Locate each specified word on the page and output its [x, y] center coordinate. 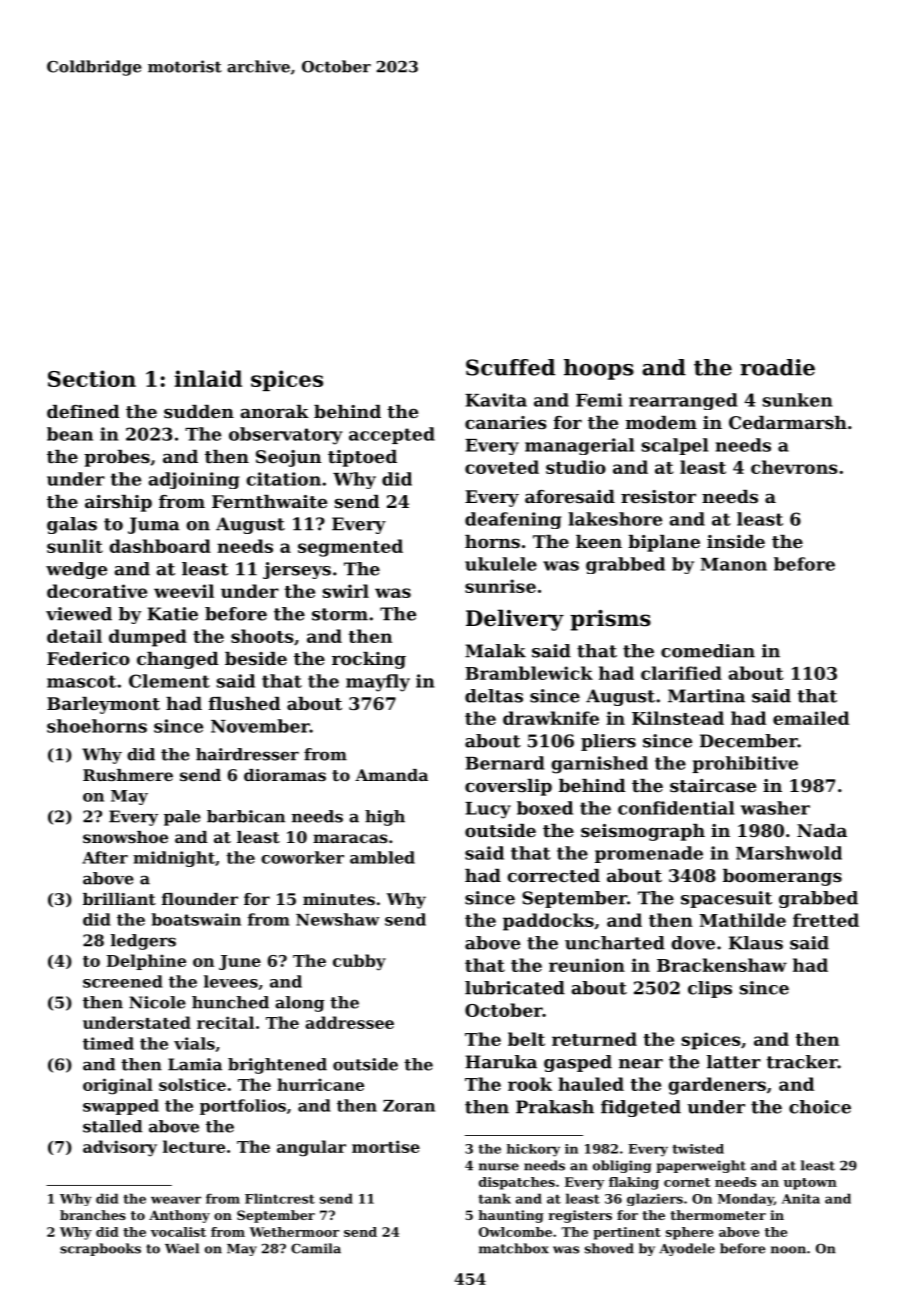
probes [117, 458]
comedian [708, 651]
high [385, 818]
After [105, 857]
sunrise [500, 586]
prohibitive [745, 764]
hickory [533, 1150]
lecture [194, 1146]
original [118, 1086]
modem [661, 422]
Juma [154, 525]
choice [820, 1107]
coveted [502, 467]
